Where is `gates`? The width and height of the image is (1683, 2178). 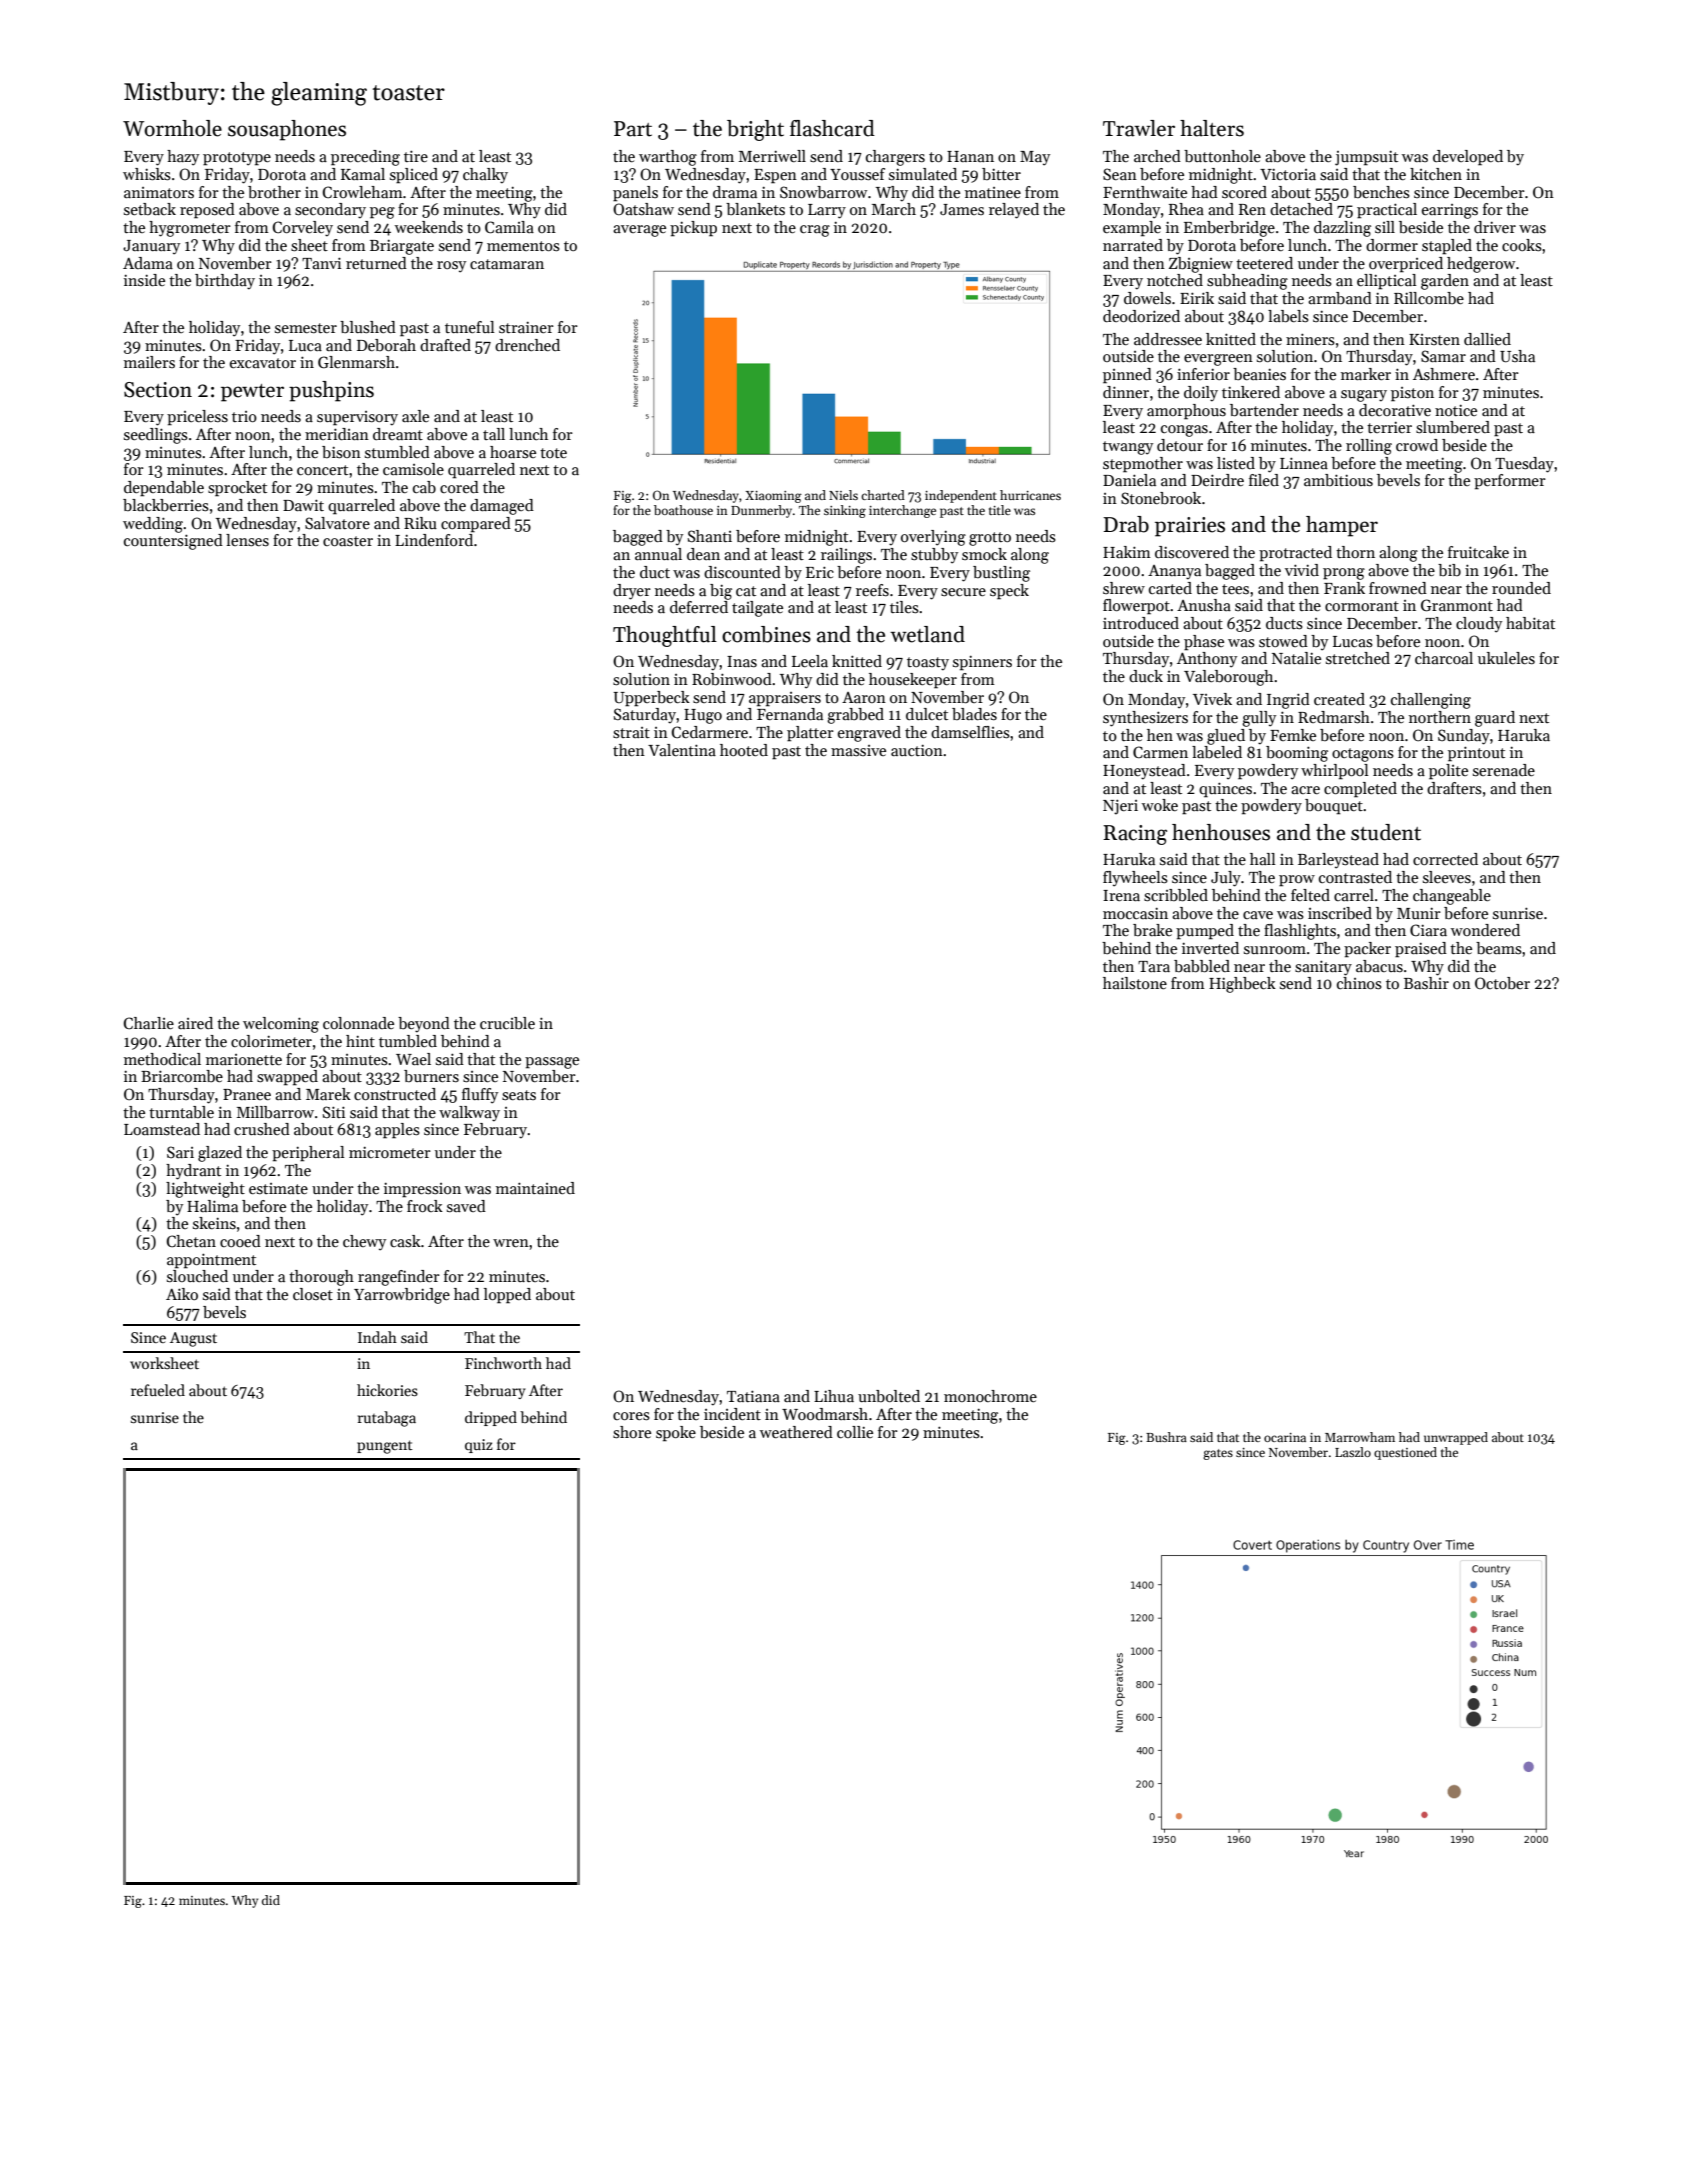
gates is located at coordinates (1218, 1454).
